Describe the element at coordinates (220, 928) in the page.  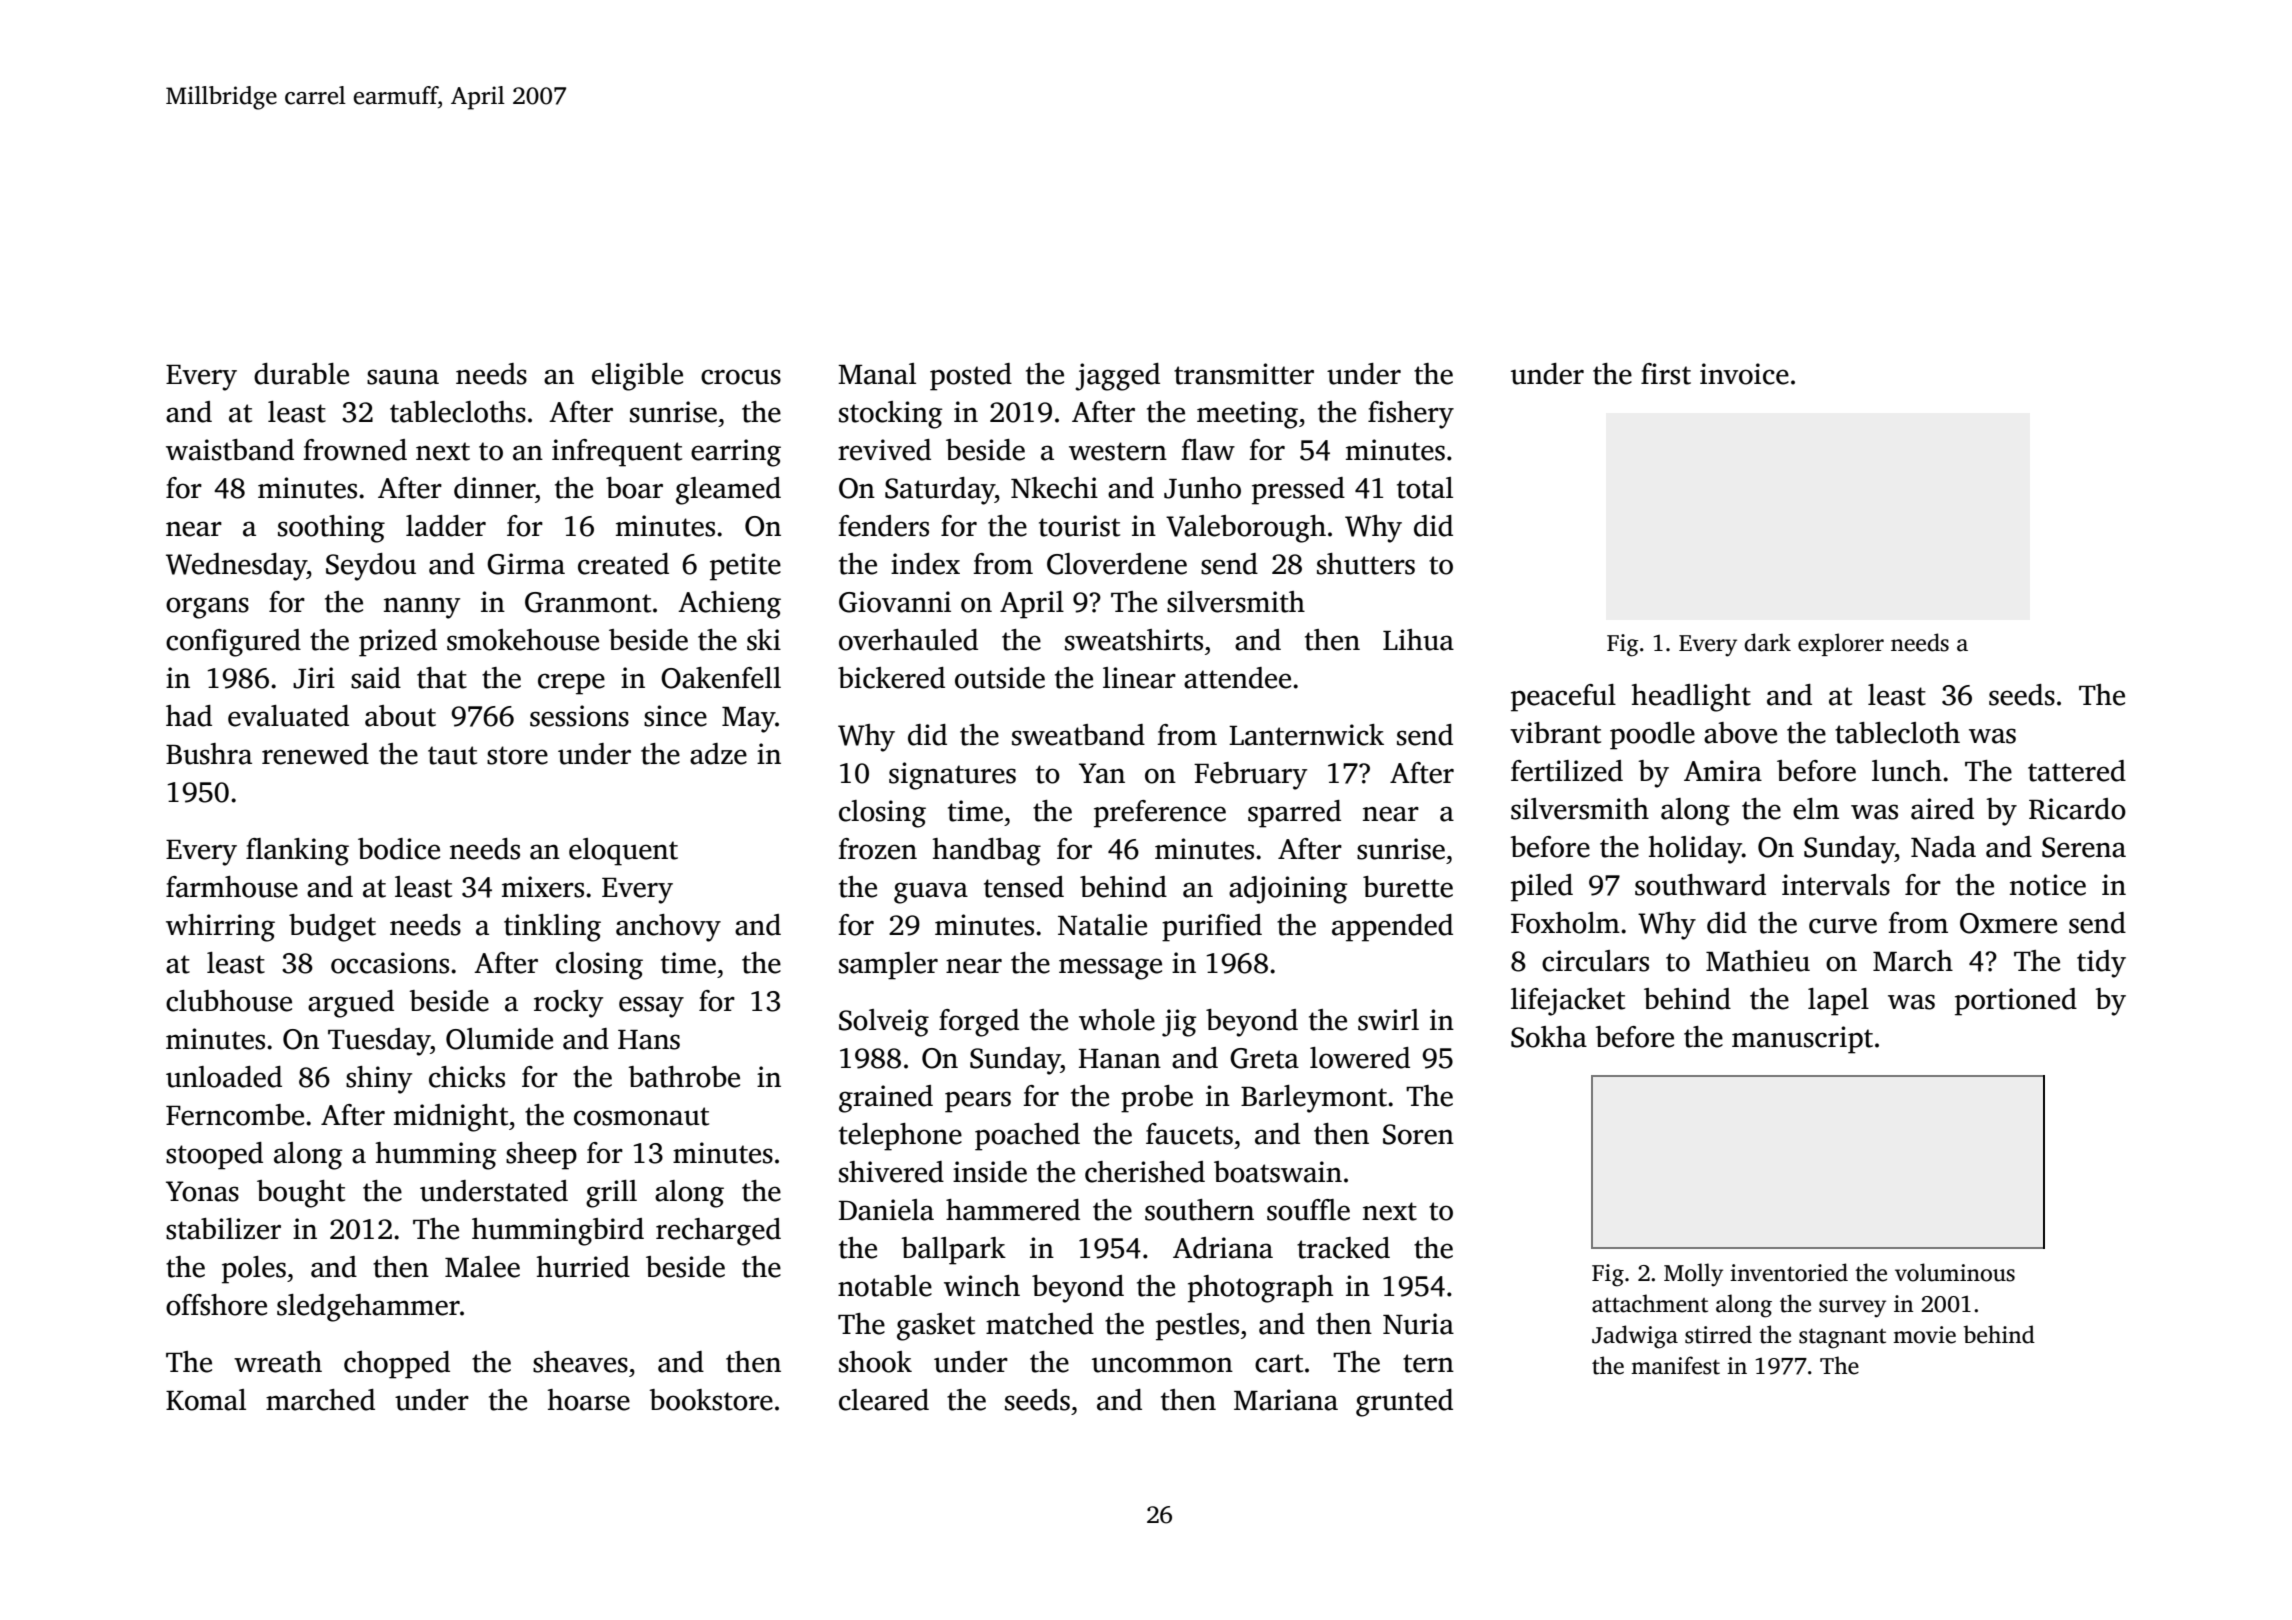
I see `whirring` at that location.
